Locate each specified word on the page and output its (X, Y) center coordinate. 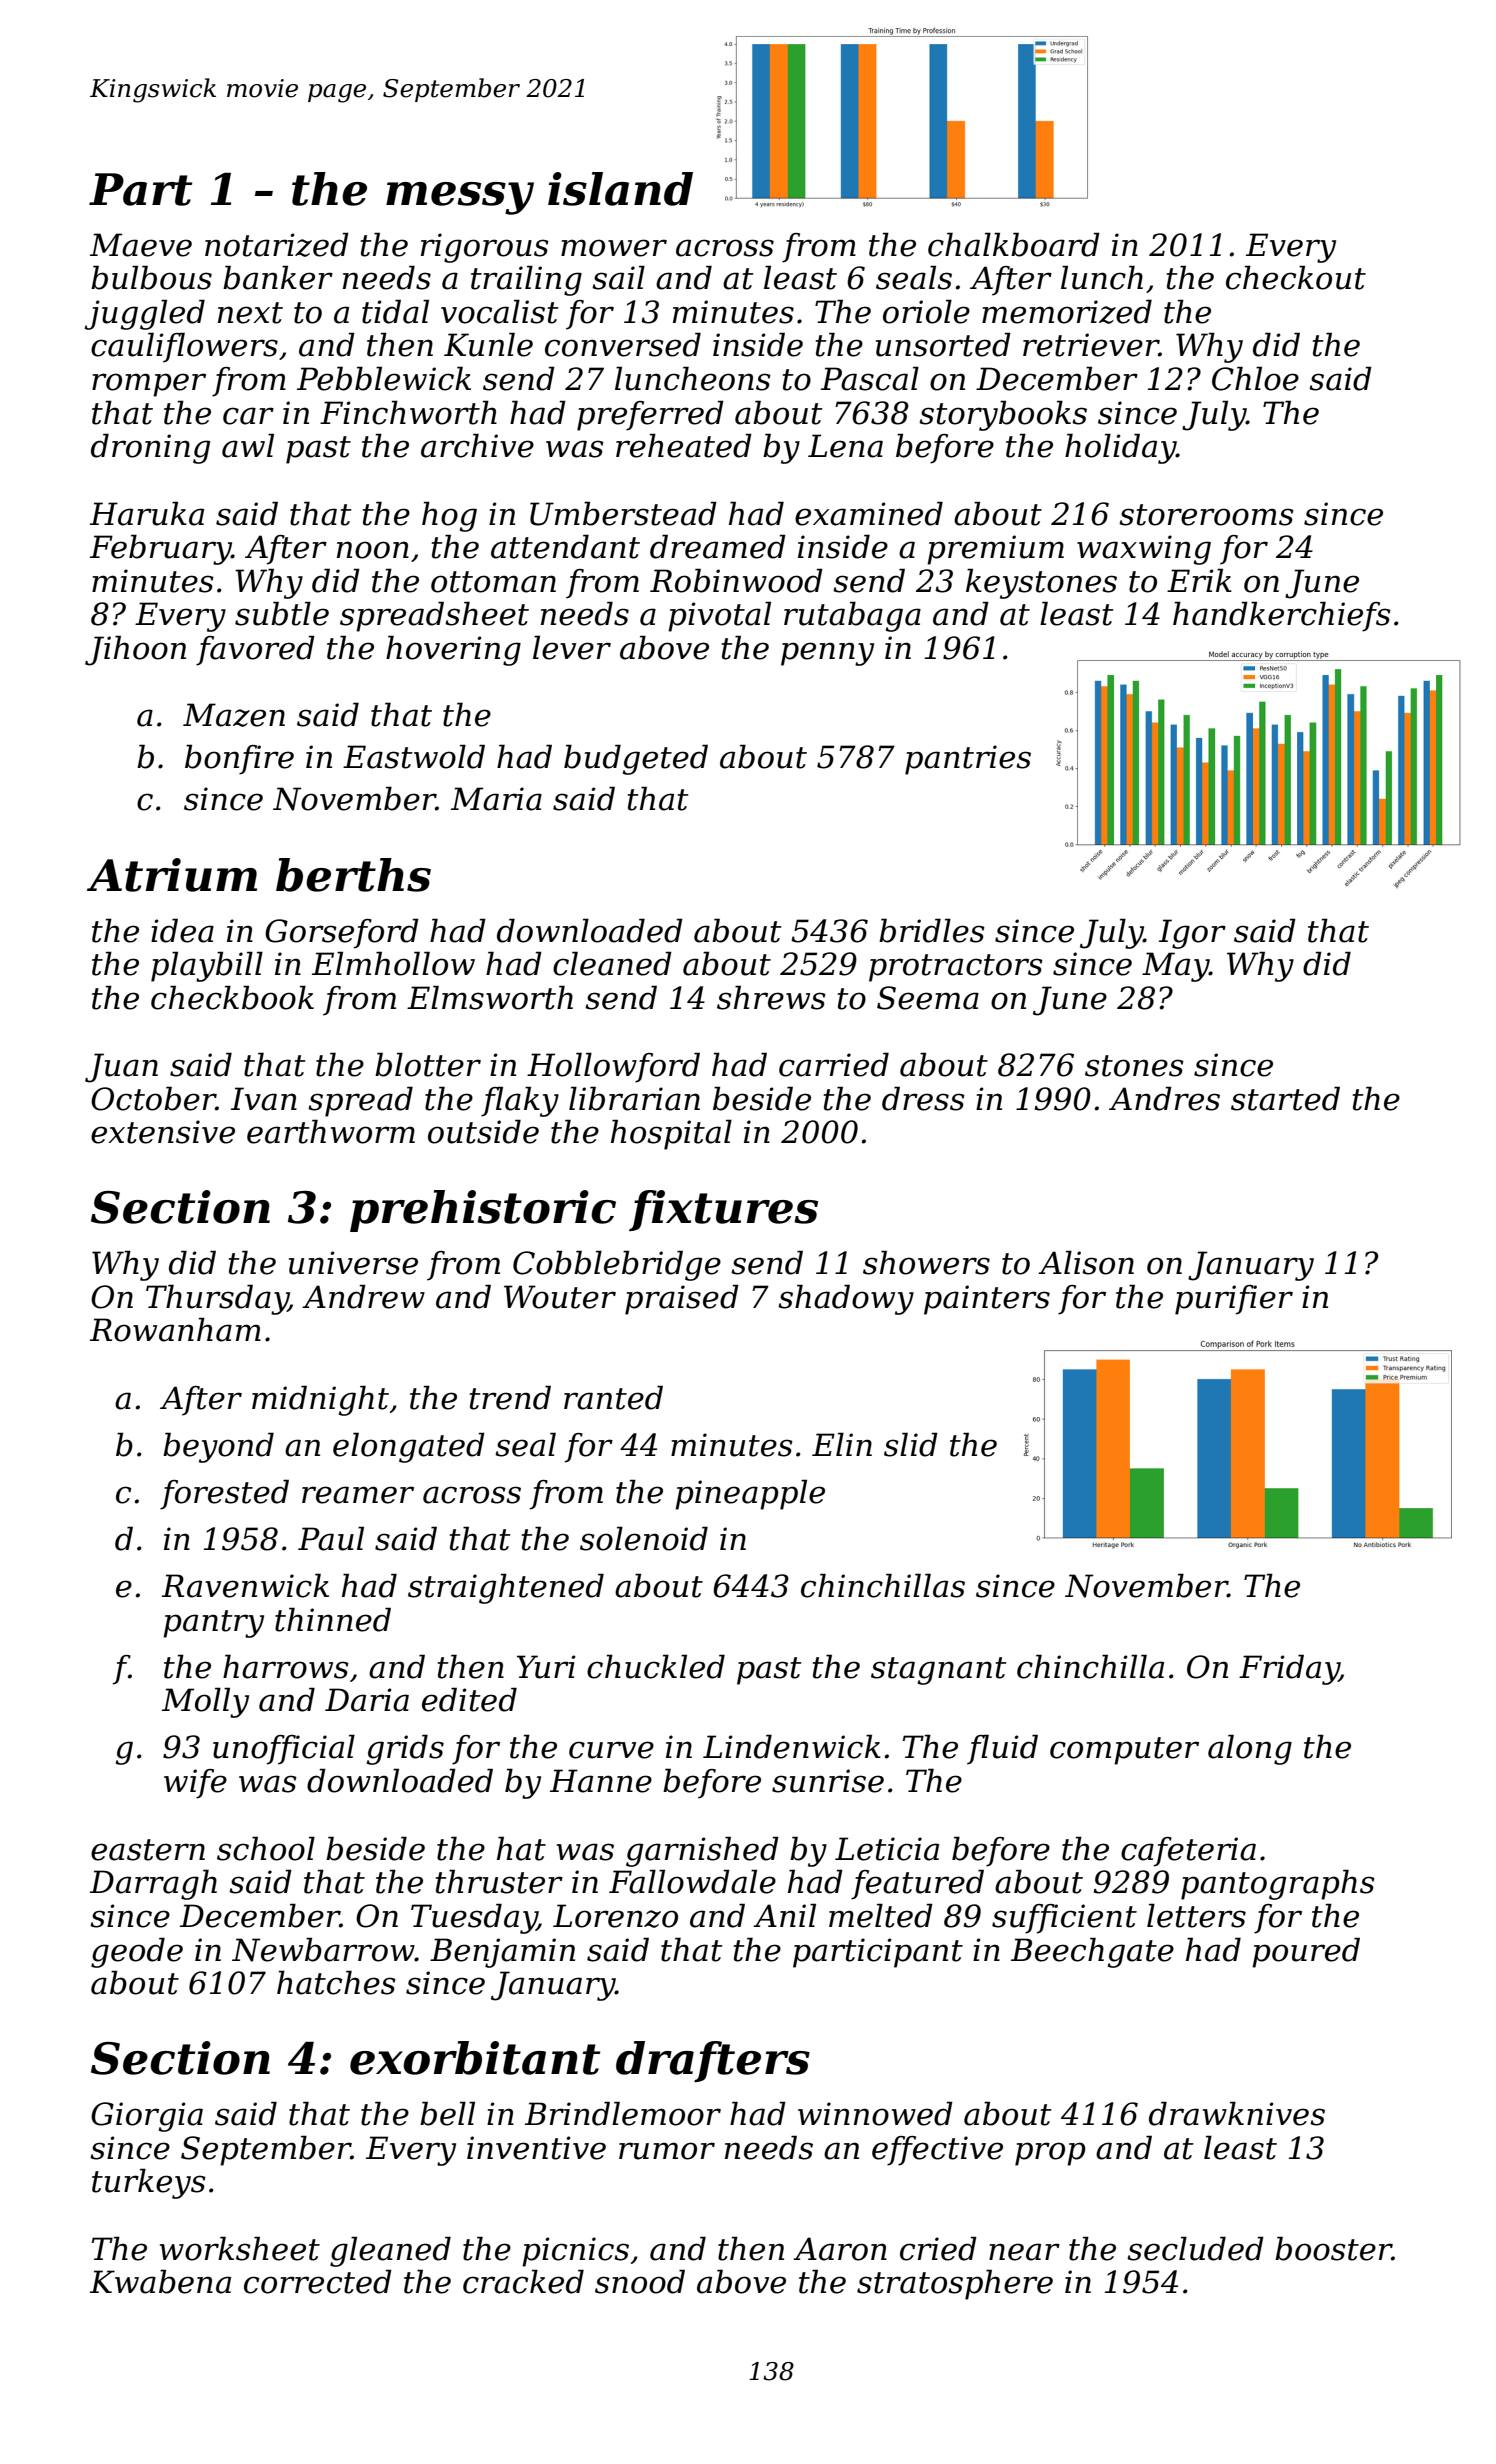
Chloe (1255, 378)
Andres (1164, 1098)
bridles (932, 930)
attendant (565, 546)
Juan (121, 1068)
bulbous (151, 277)
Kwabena (160, 2281)
